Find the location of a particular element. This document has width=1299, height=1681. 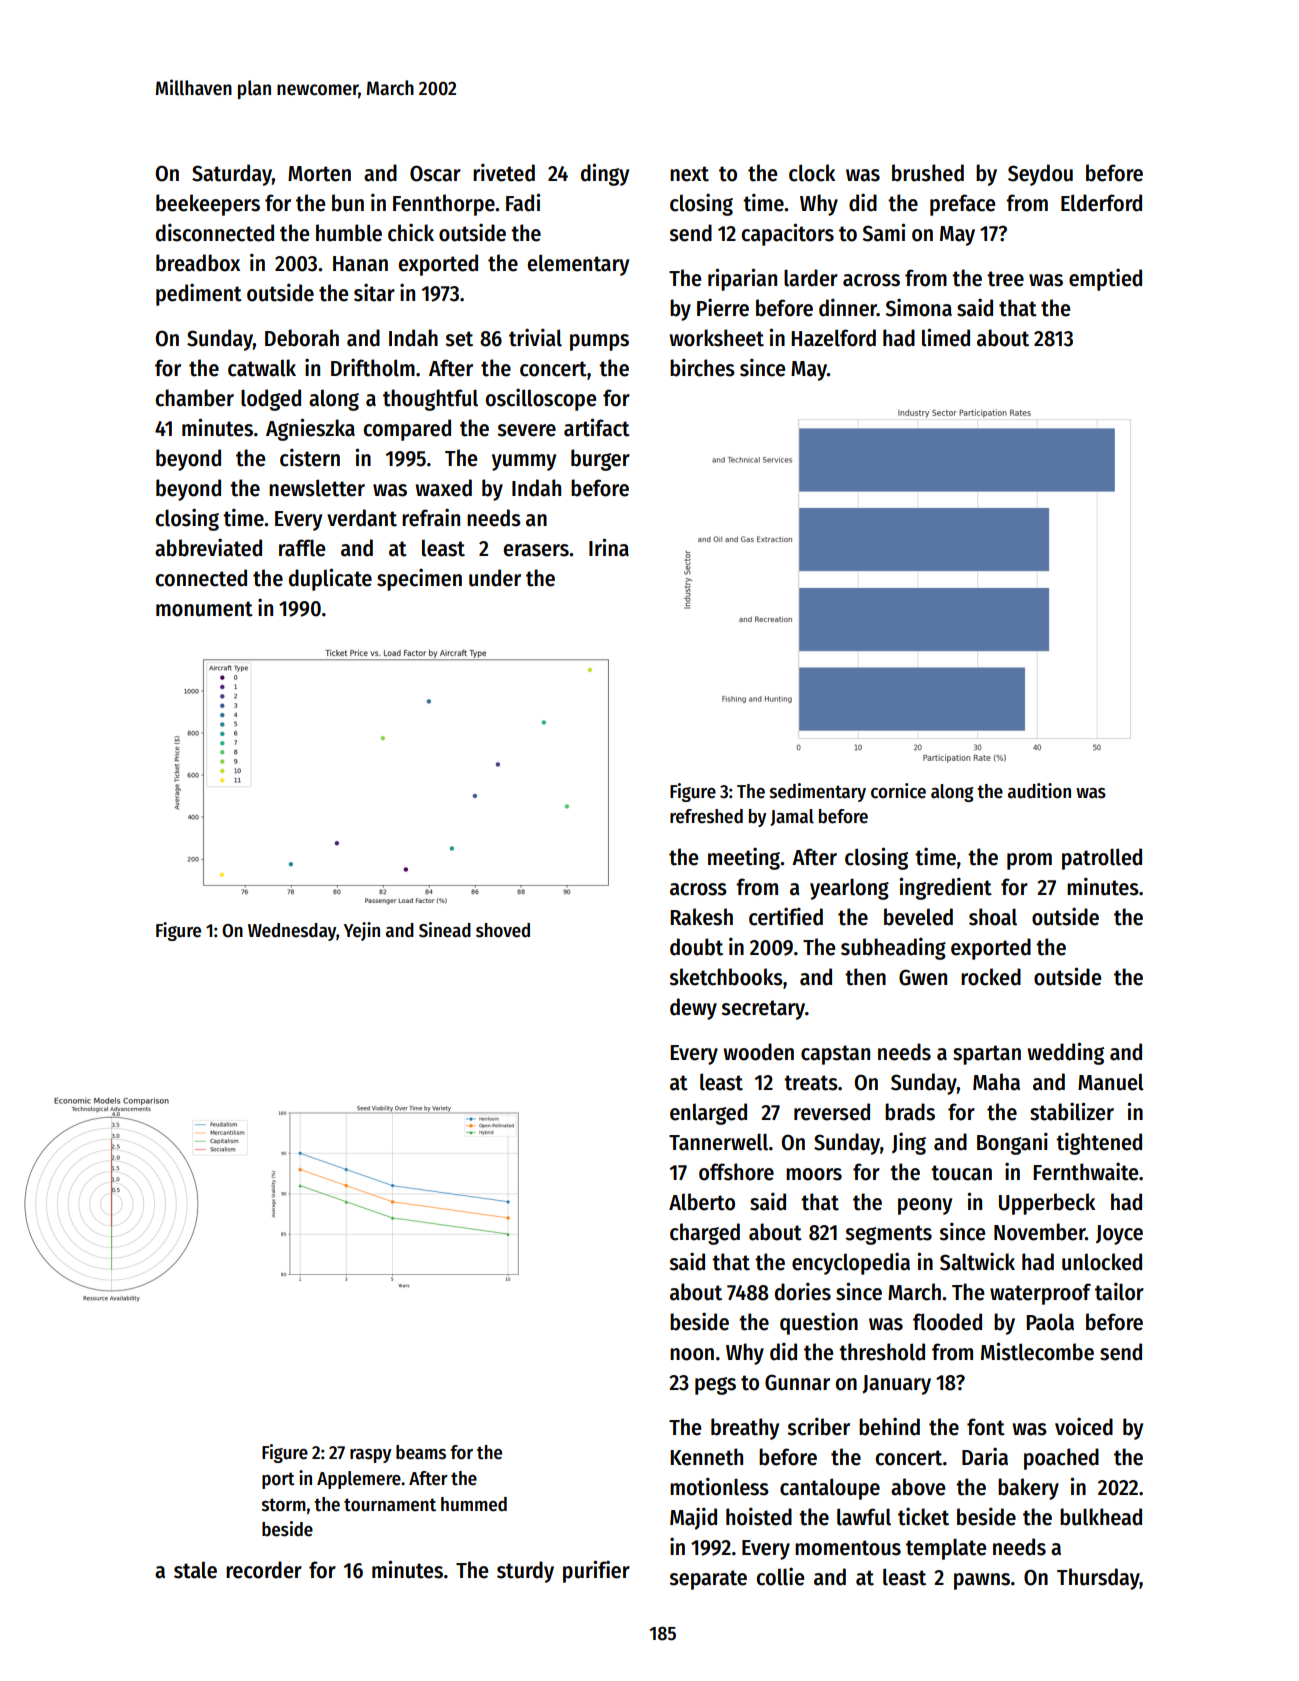

yummy is located at coordinates (524, 462).
